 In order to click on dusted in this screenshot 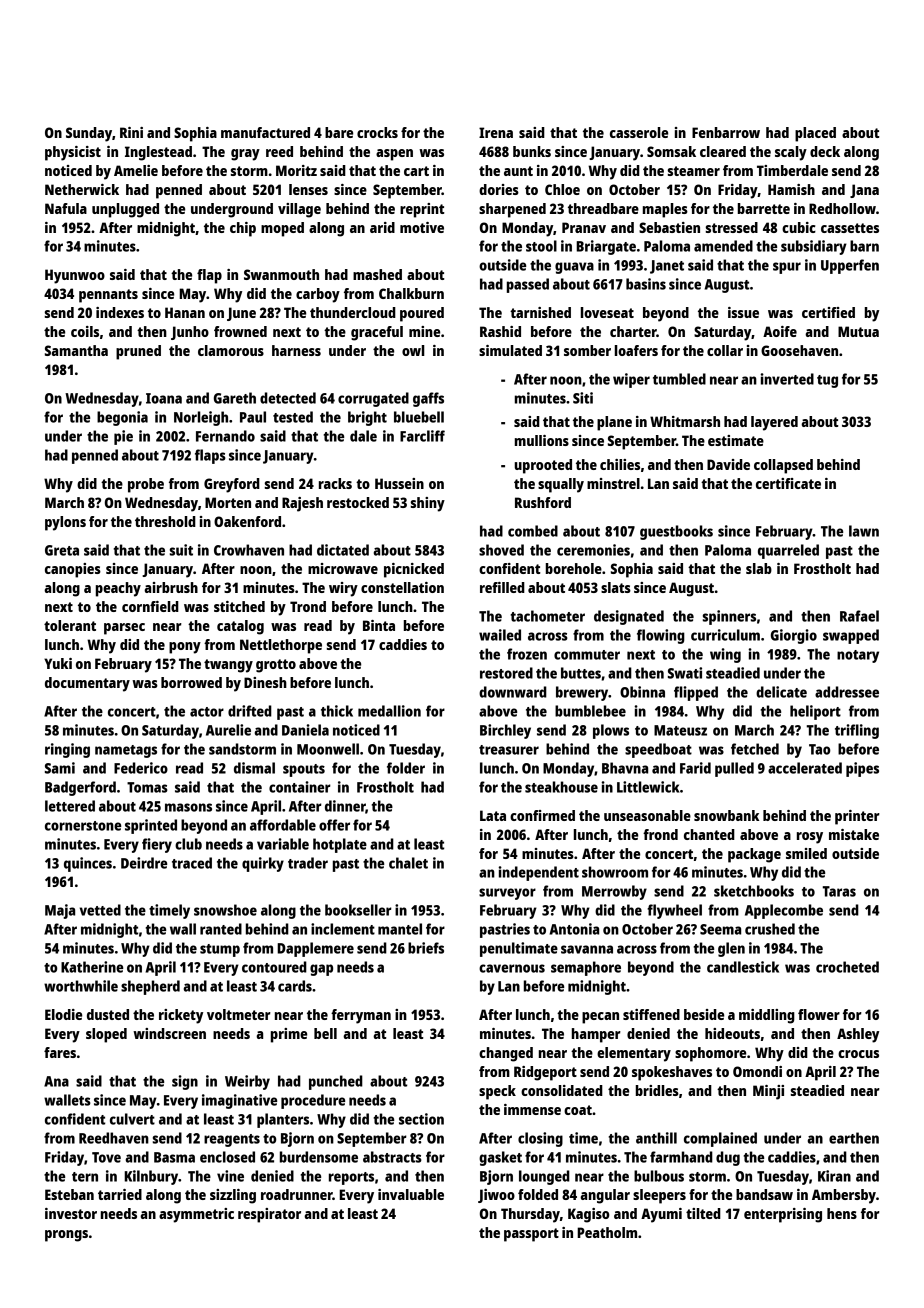, I will do `click(108, 1014)`.
